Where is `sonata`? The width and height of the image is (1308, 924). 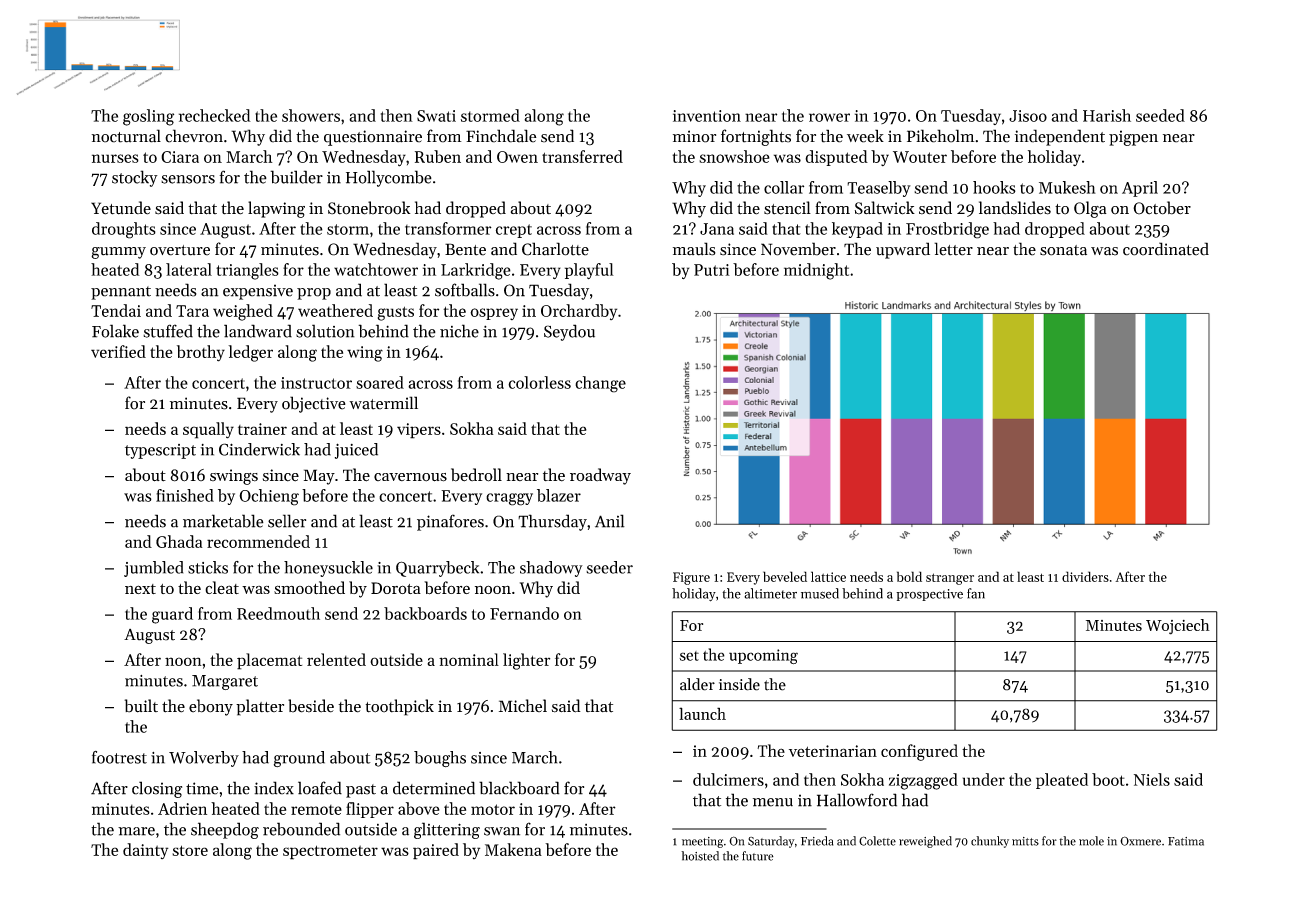 sonata is located at coordinates (1063, 250).
